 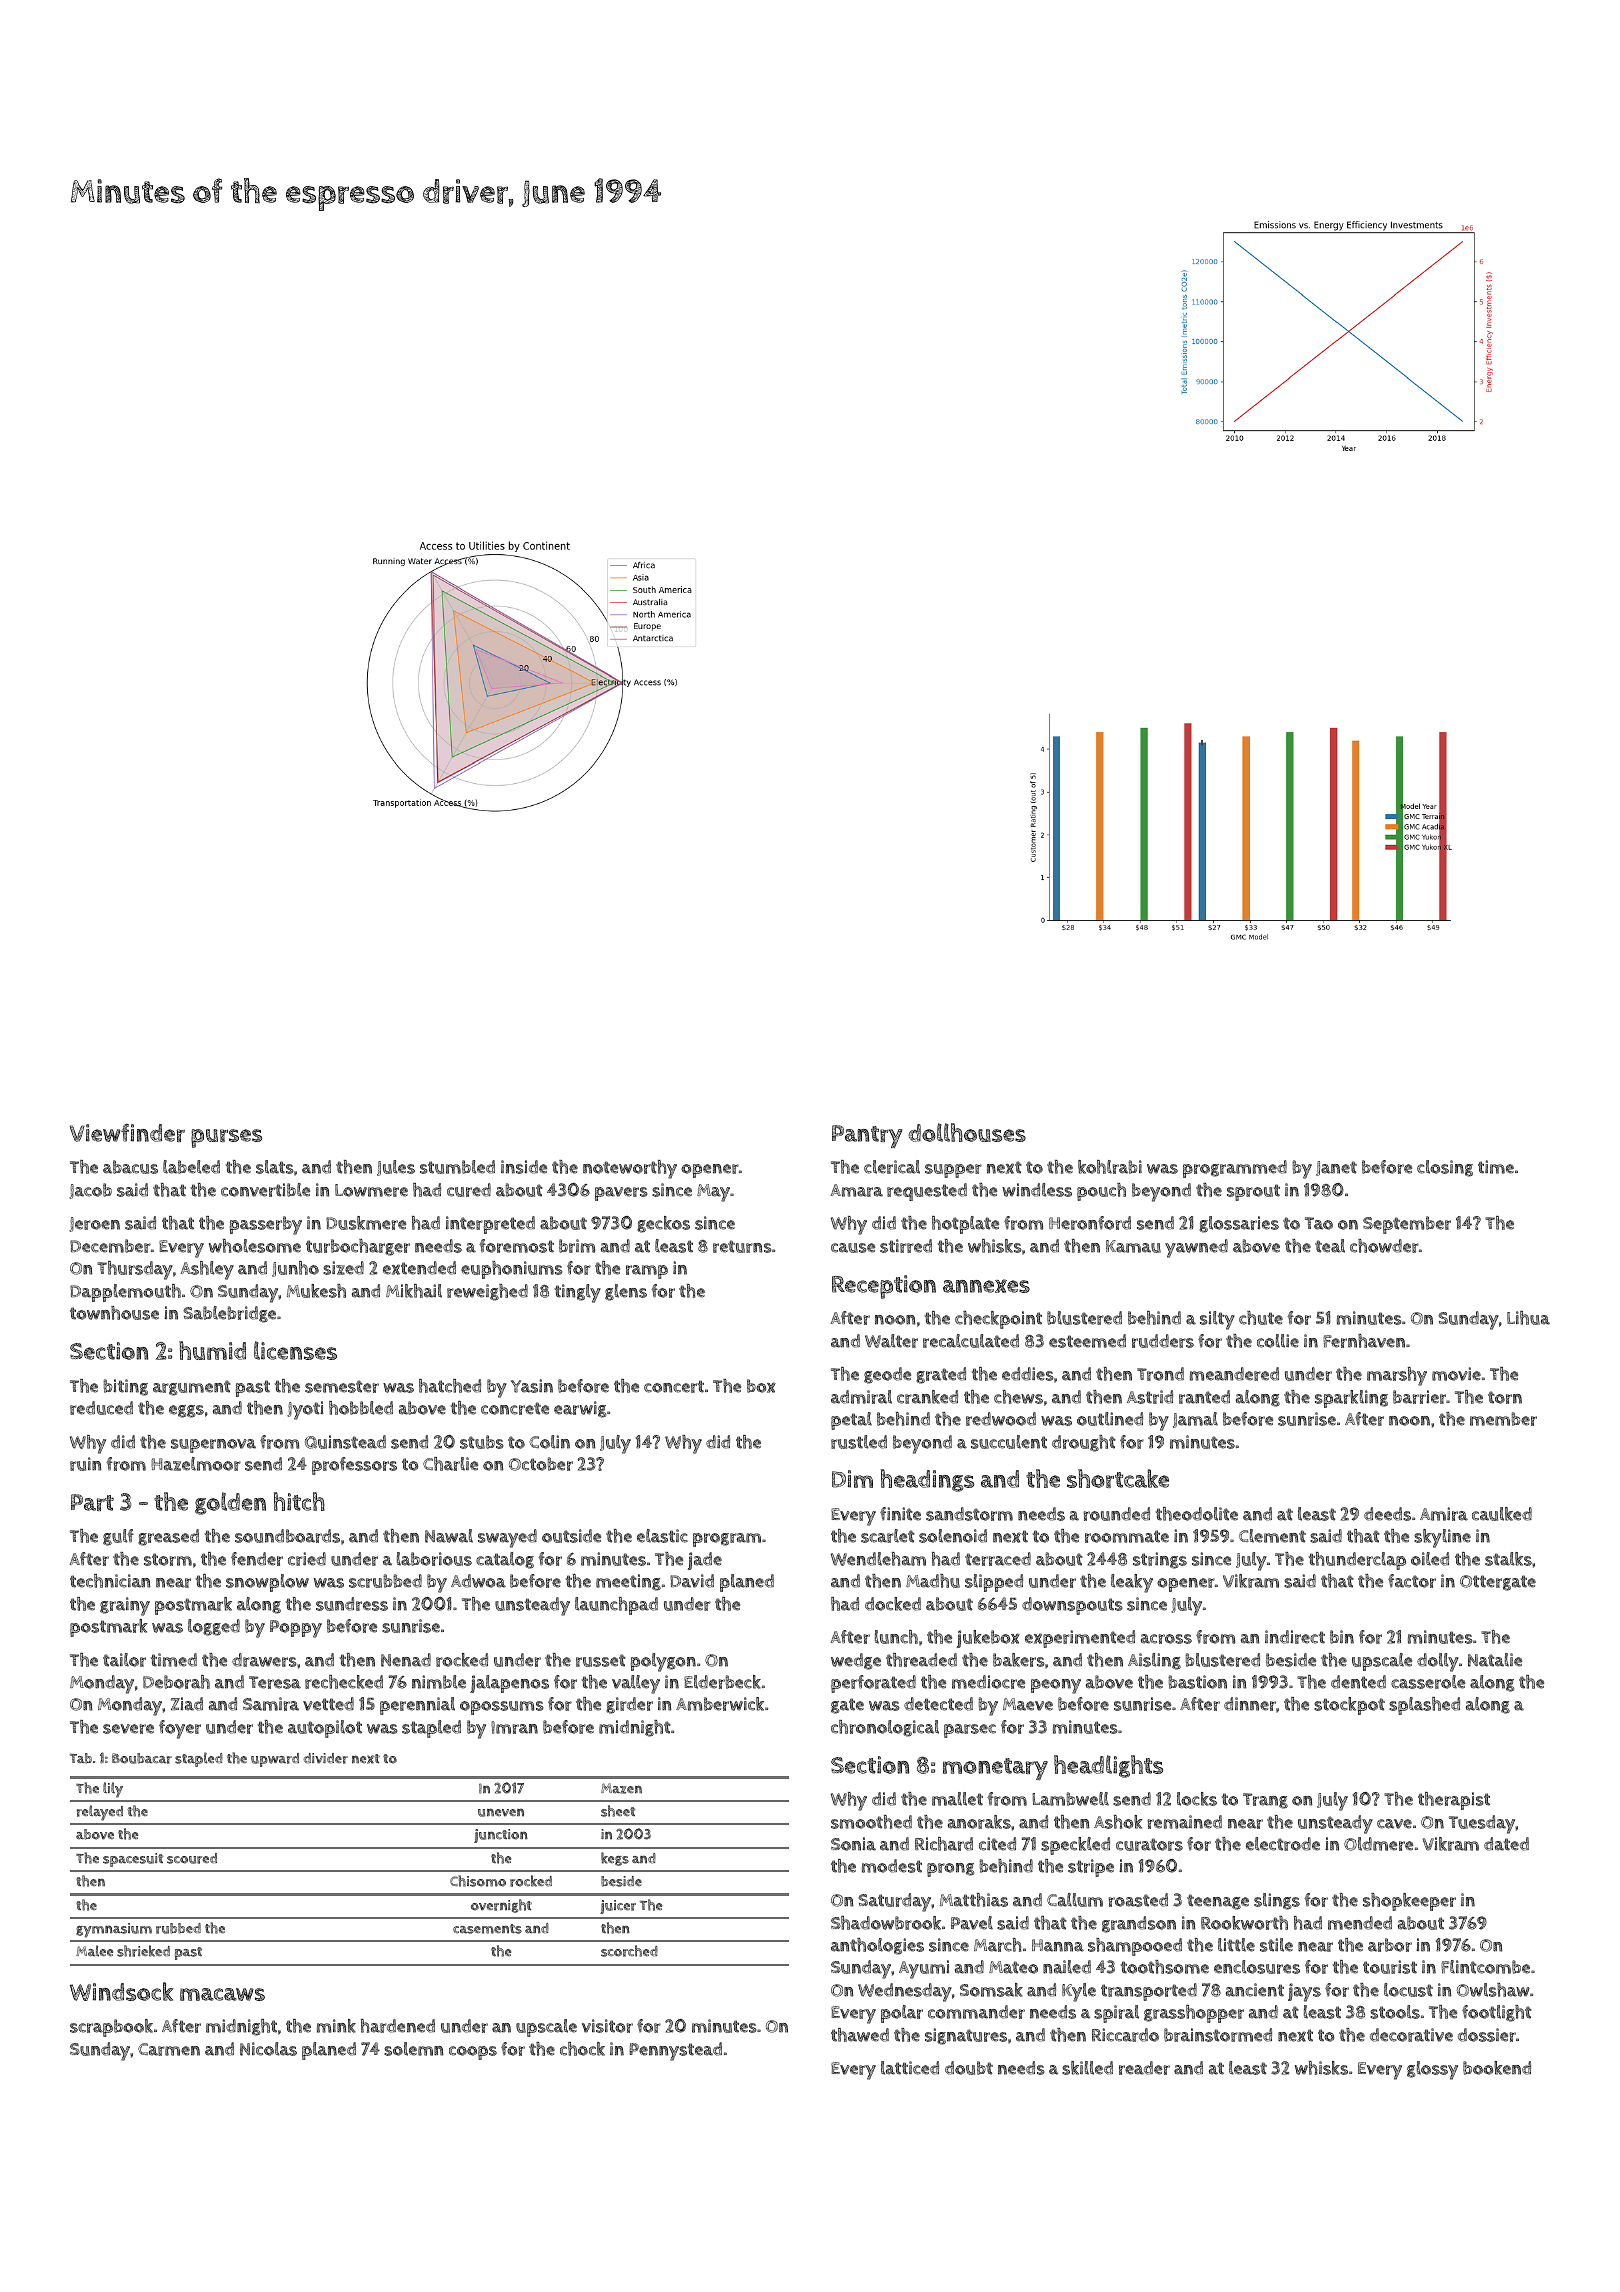 I want to click on Kamau, so click(x=1133, y=1246).
